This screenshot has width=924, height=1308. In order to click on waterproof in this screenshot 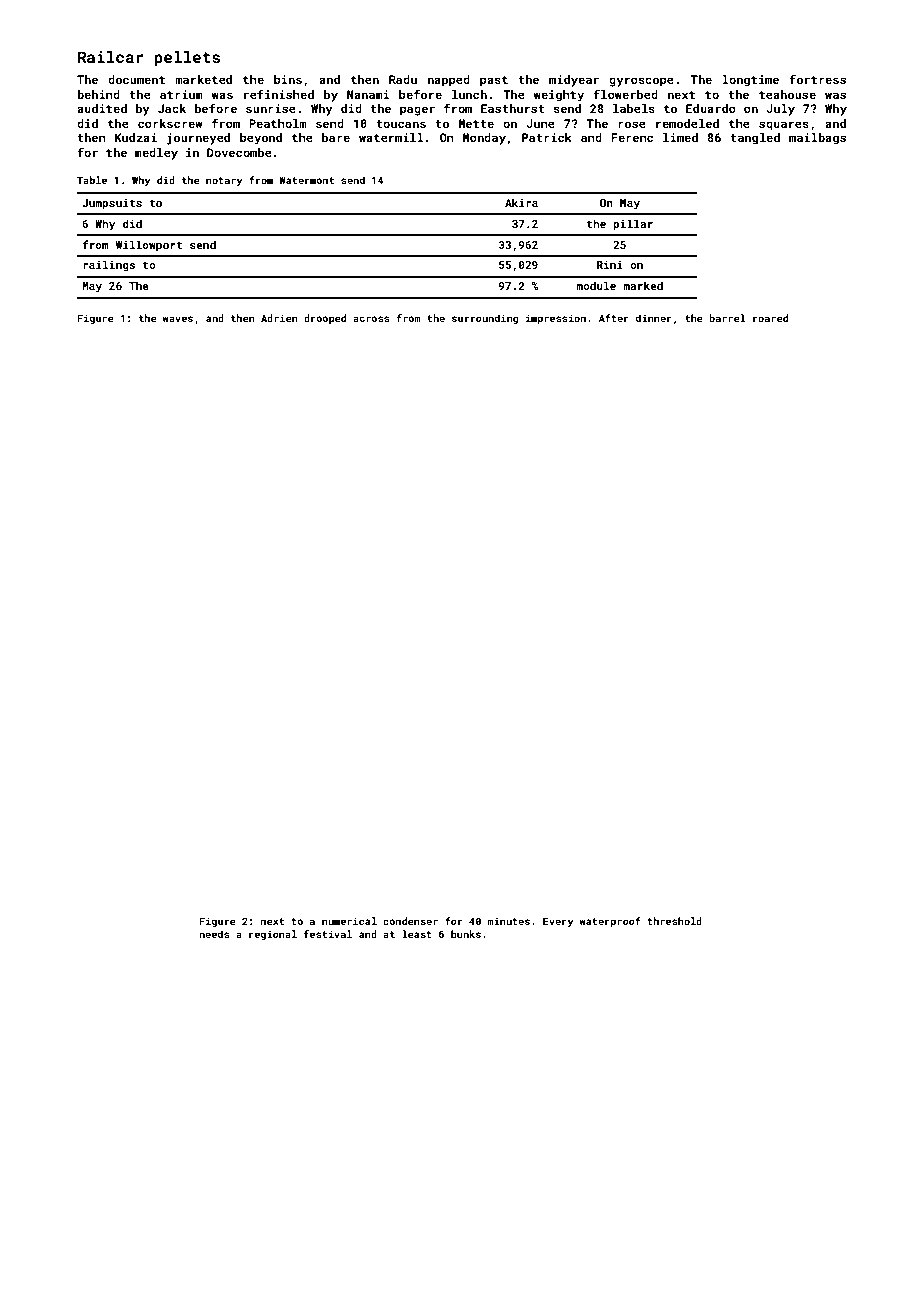, I will do `click(610, 922)`.
